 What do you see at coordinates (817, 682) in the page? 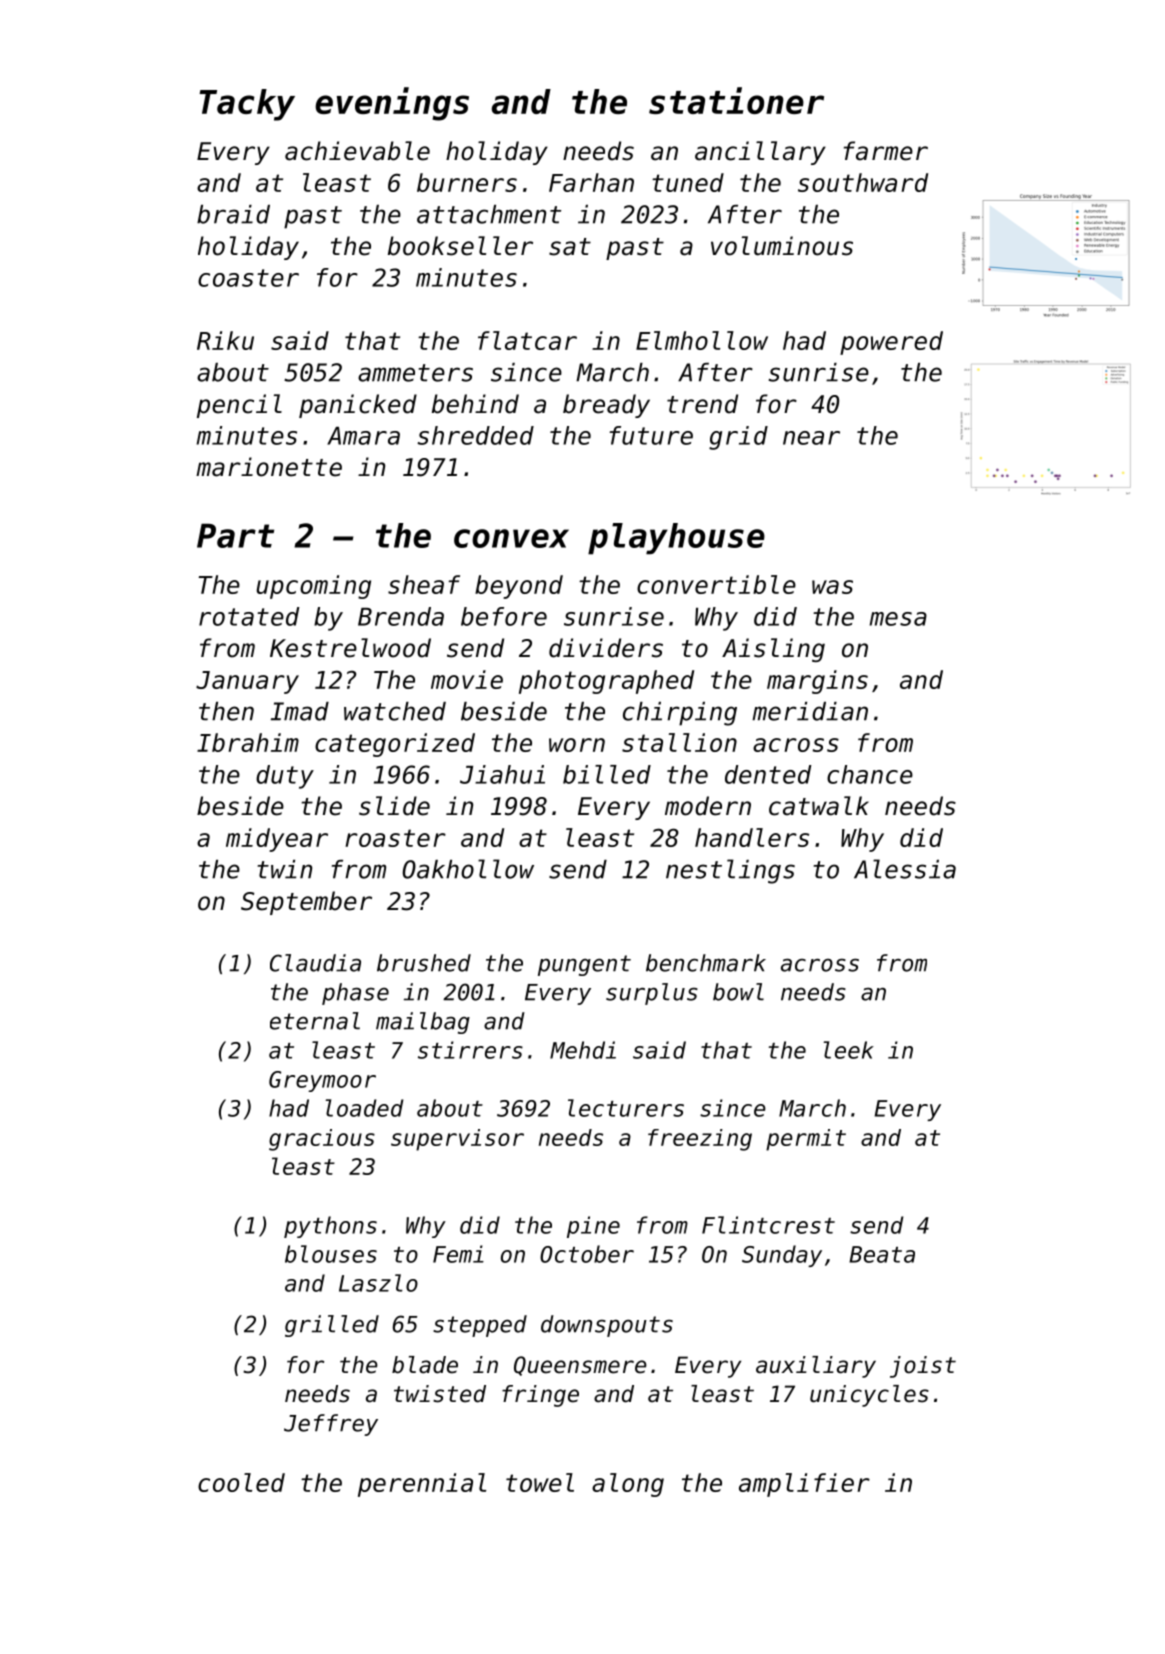
I see `margins` at bounding box center [817, 682].
